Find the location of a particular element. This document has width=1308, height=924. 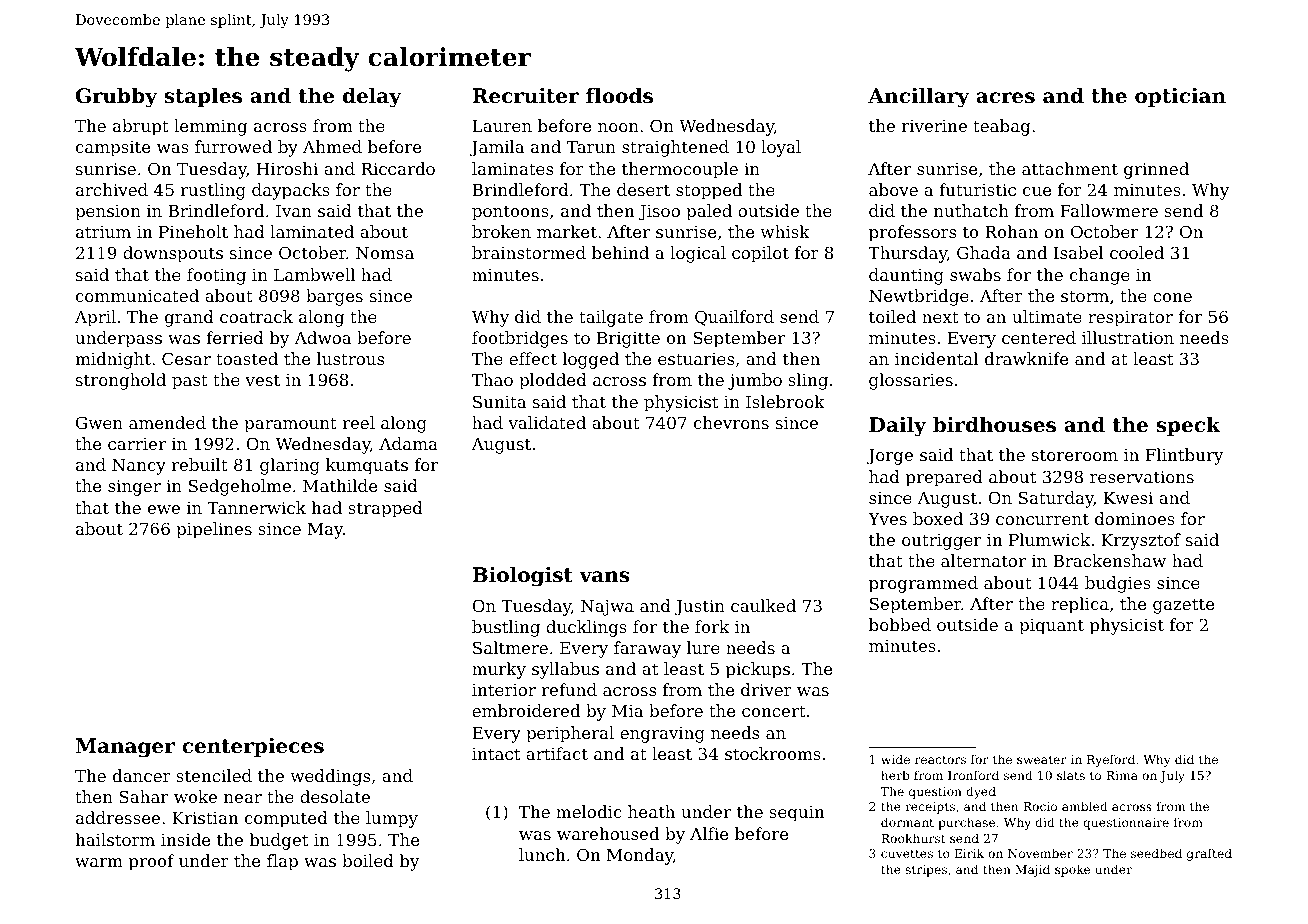

archived is located at coordinates (112, 189).
